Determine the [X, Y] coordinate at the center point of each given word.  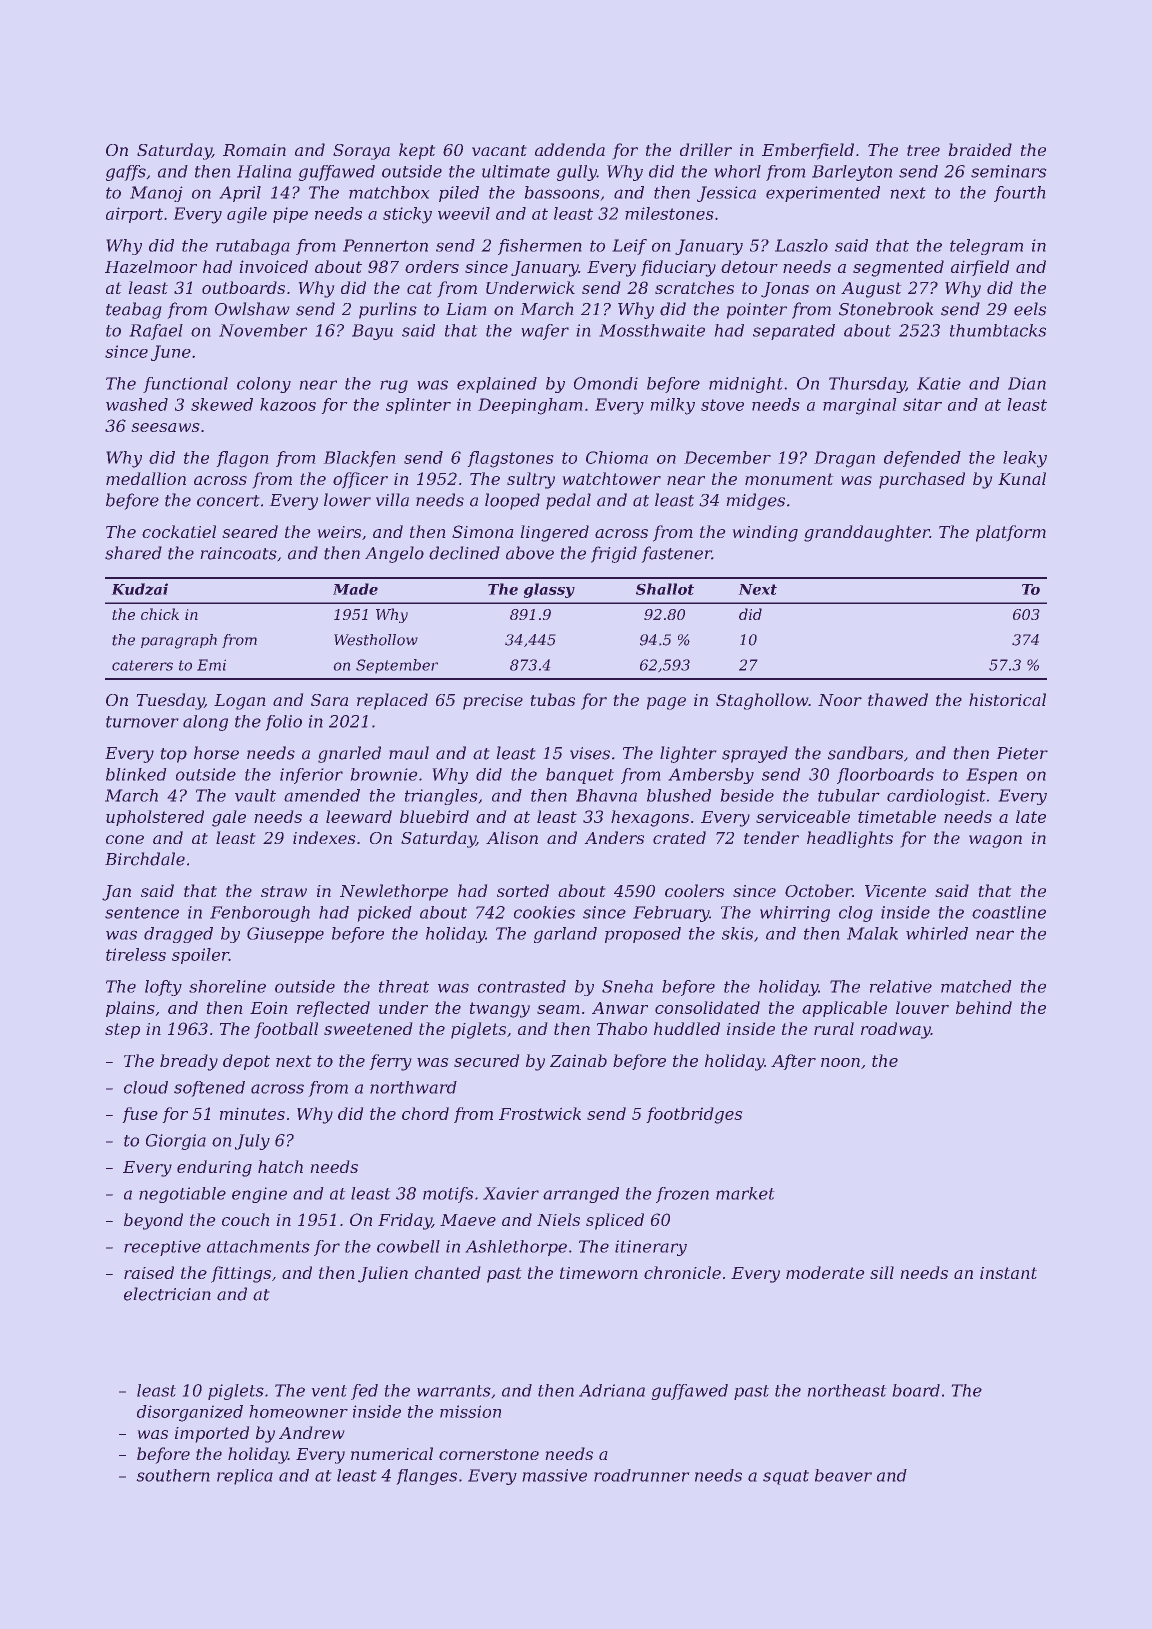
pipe [290, 215]
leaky [1025, 459]
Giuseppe [285, 935]
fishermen [540, 247]
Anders [614, 837]
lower [347, 500]
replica [245, 1477]
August [871, 290]
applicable [844, 1009]
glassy [549, 590]
